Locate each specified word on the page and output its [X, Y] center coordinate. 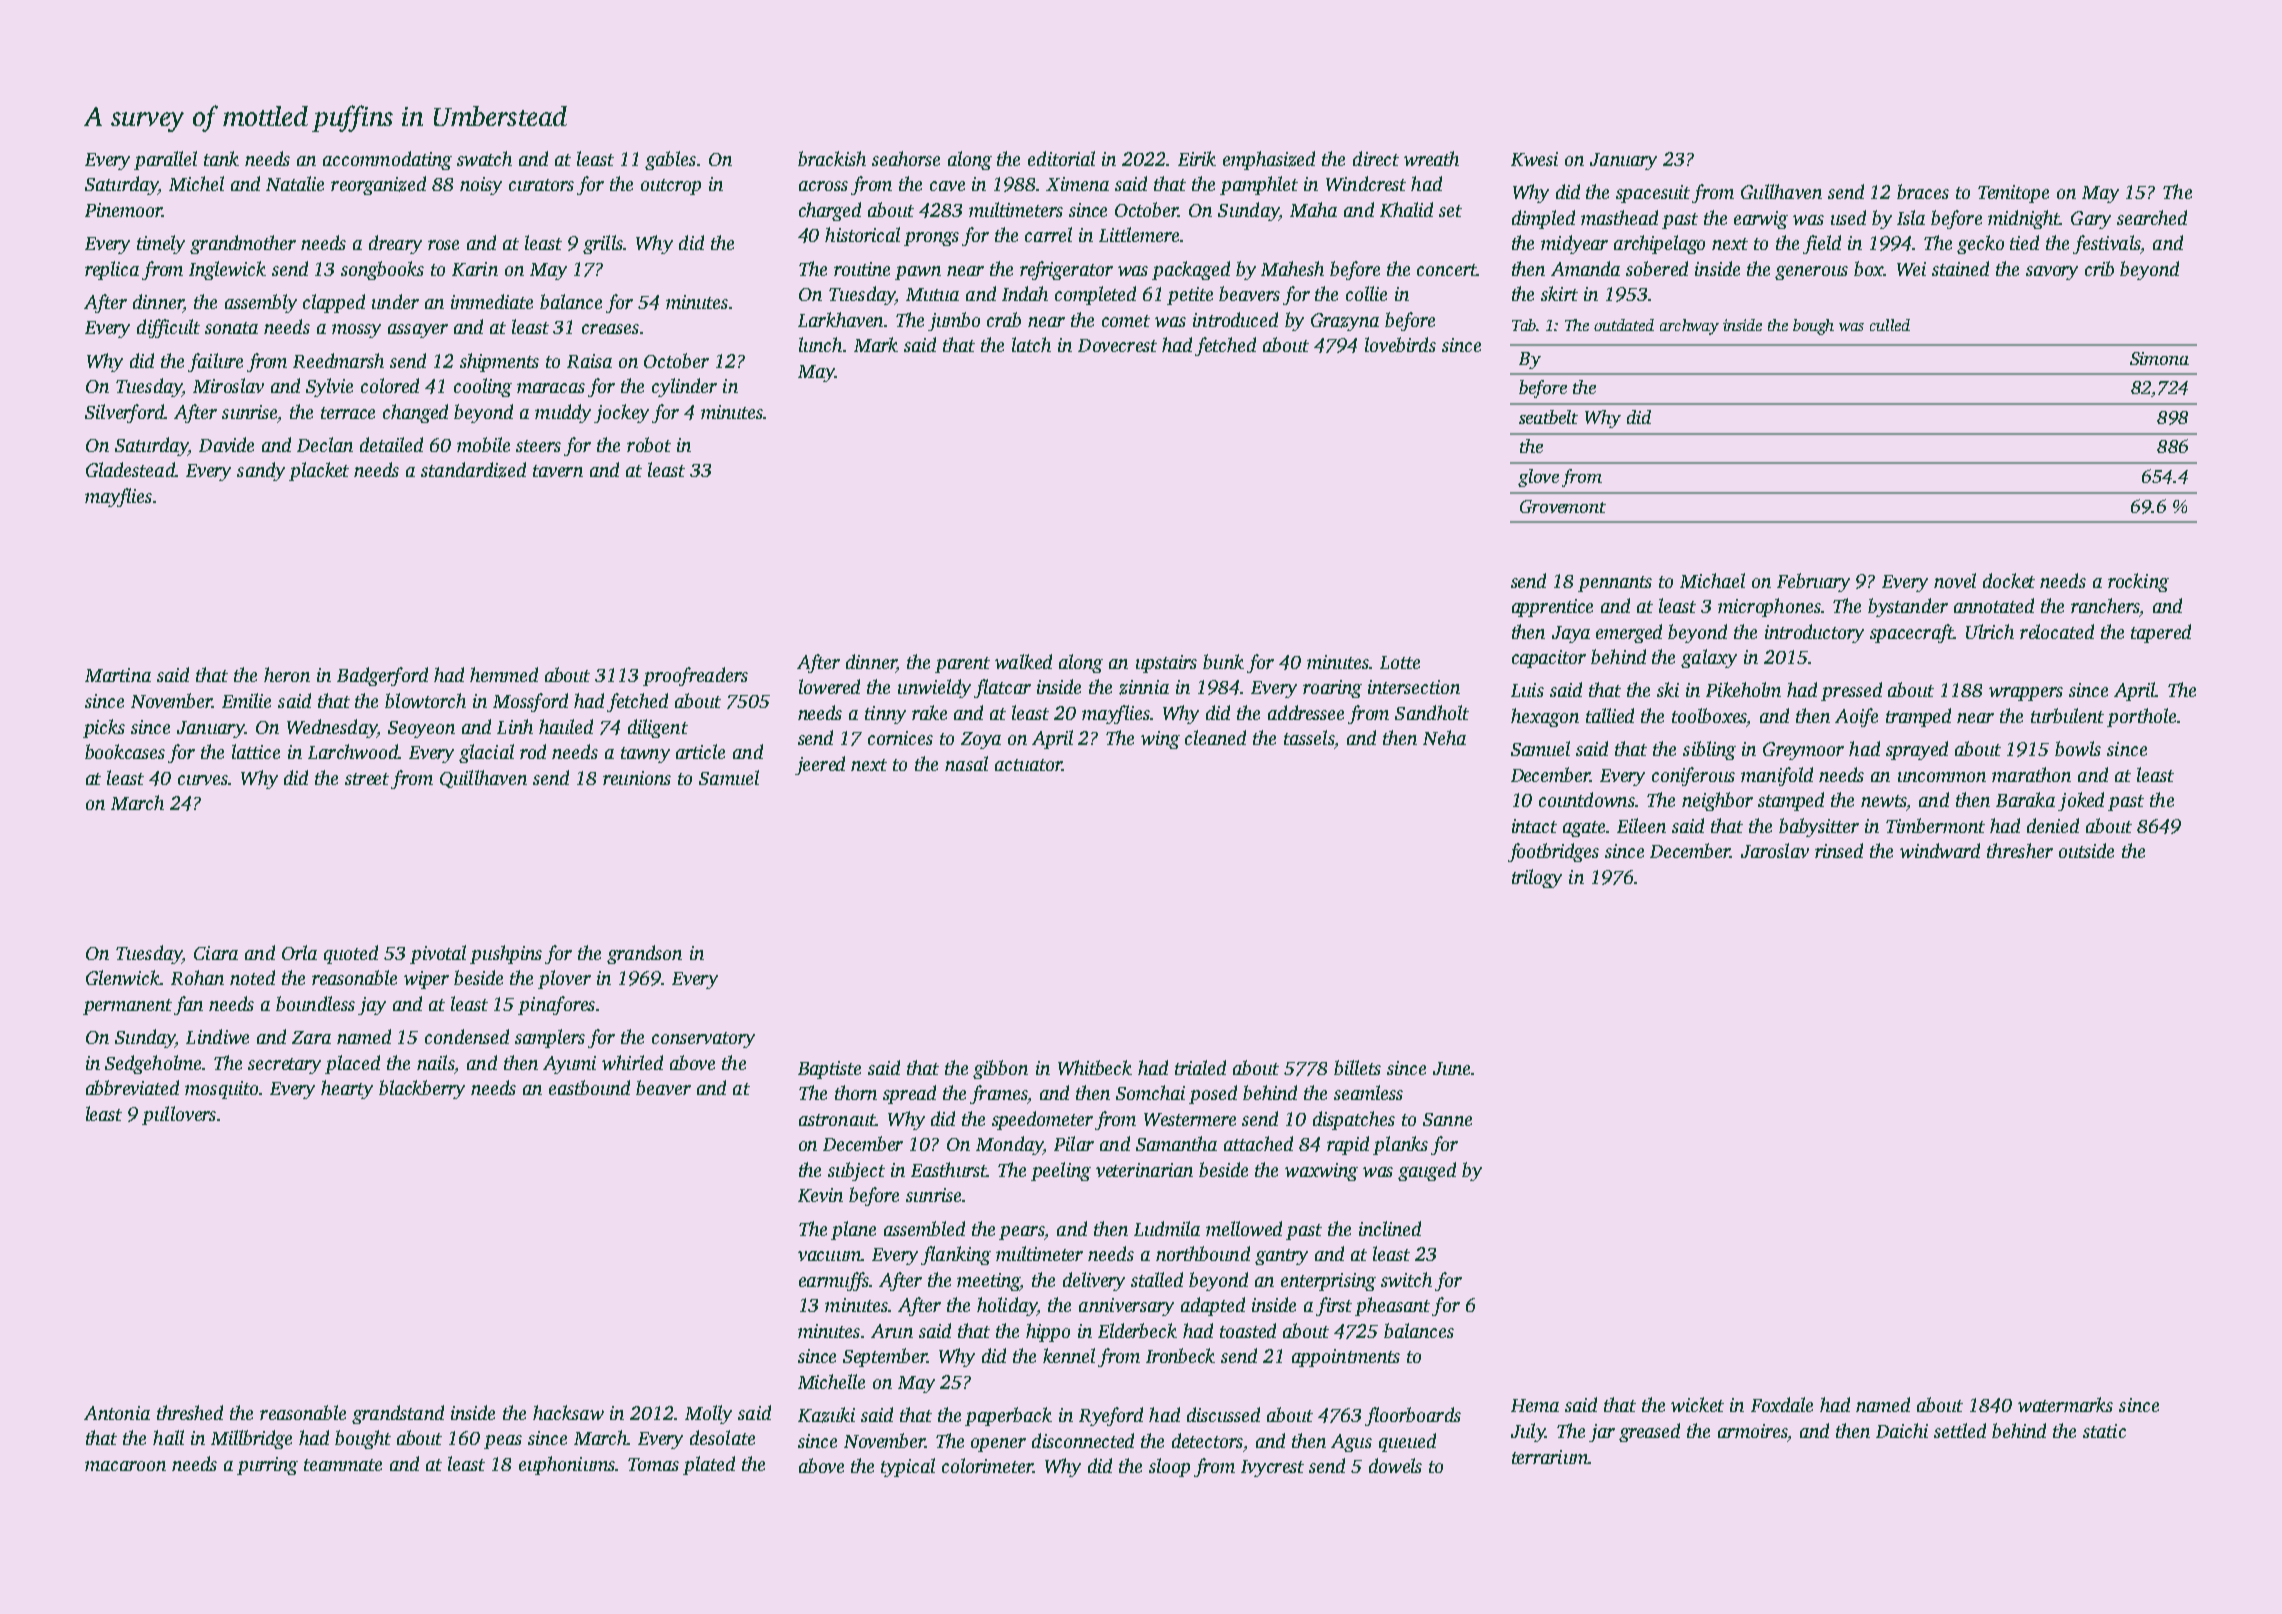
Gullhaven [1781, 191]
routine [862, 269]
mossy [356, 331]
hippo [1048, 1332]
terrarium [1550, 1457]
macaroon [125, 1466]
